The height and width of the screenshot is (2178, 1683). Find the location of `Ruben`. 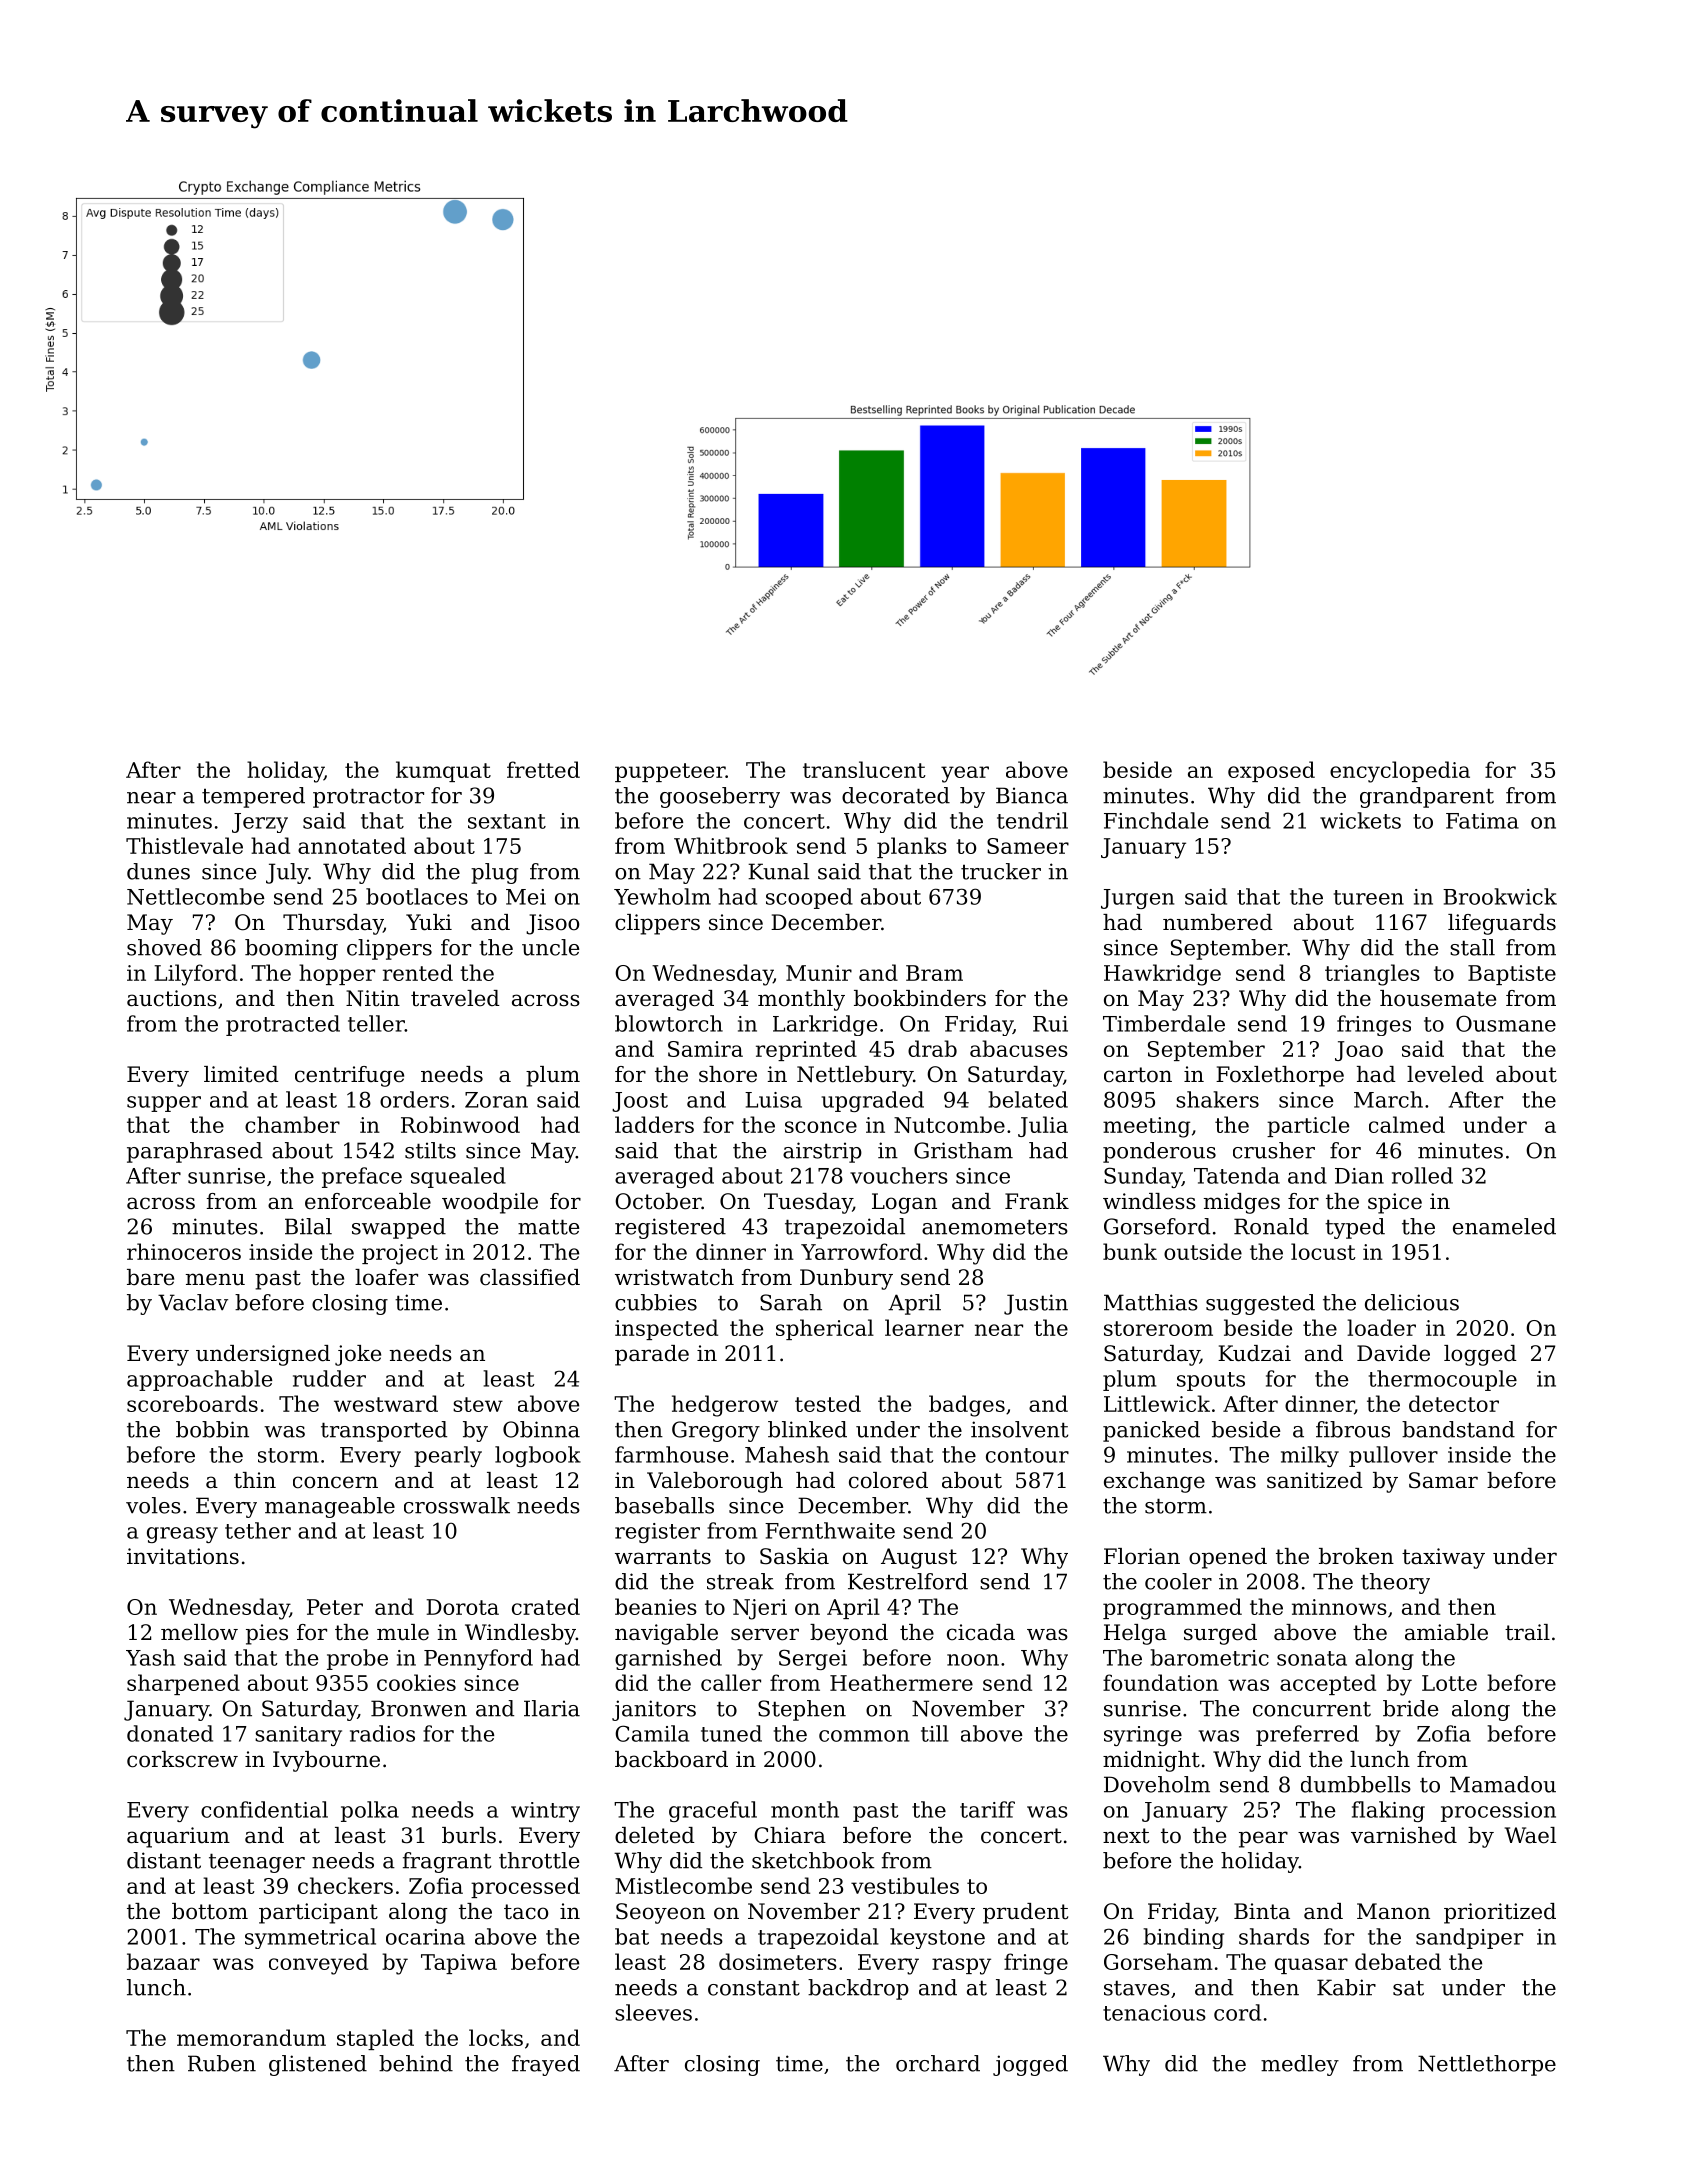

Ruben is located at coordinates (222, 2063).
